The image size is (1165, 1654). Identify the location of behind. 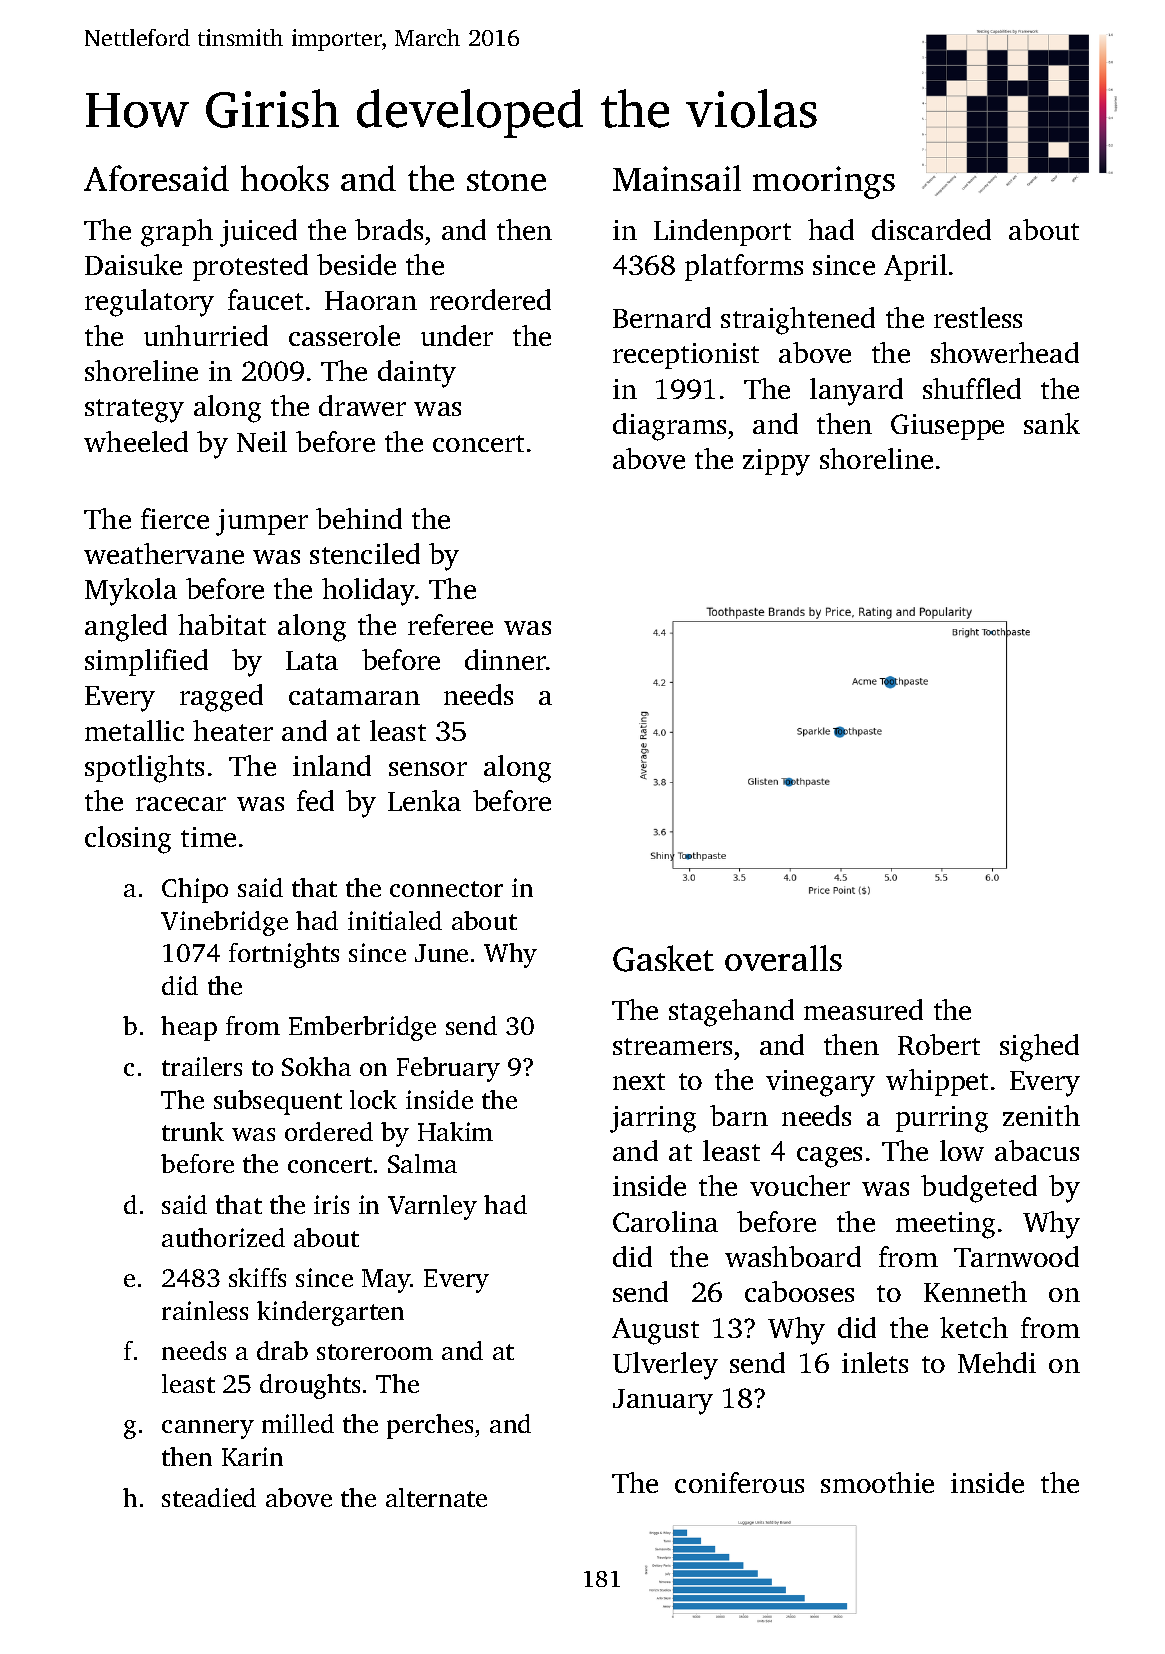
(359, 518).
